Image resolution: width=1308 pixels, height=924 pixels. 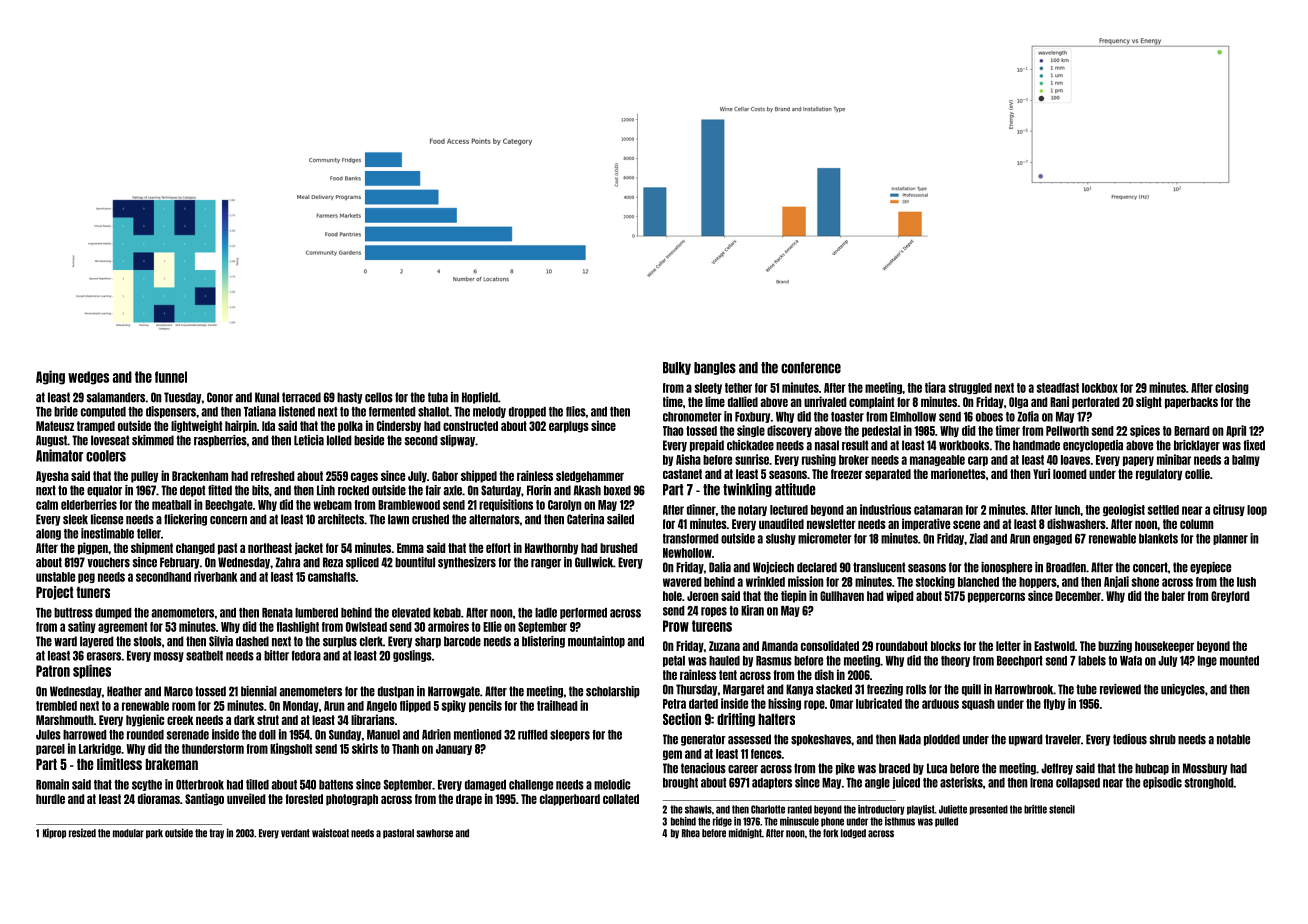 What do you see at coordinates (691, 833) in the screenshot?
I see `Rhea` at bounding box center [691, 833].
